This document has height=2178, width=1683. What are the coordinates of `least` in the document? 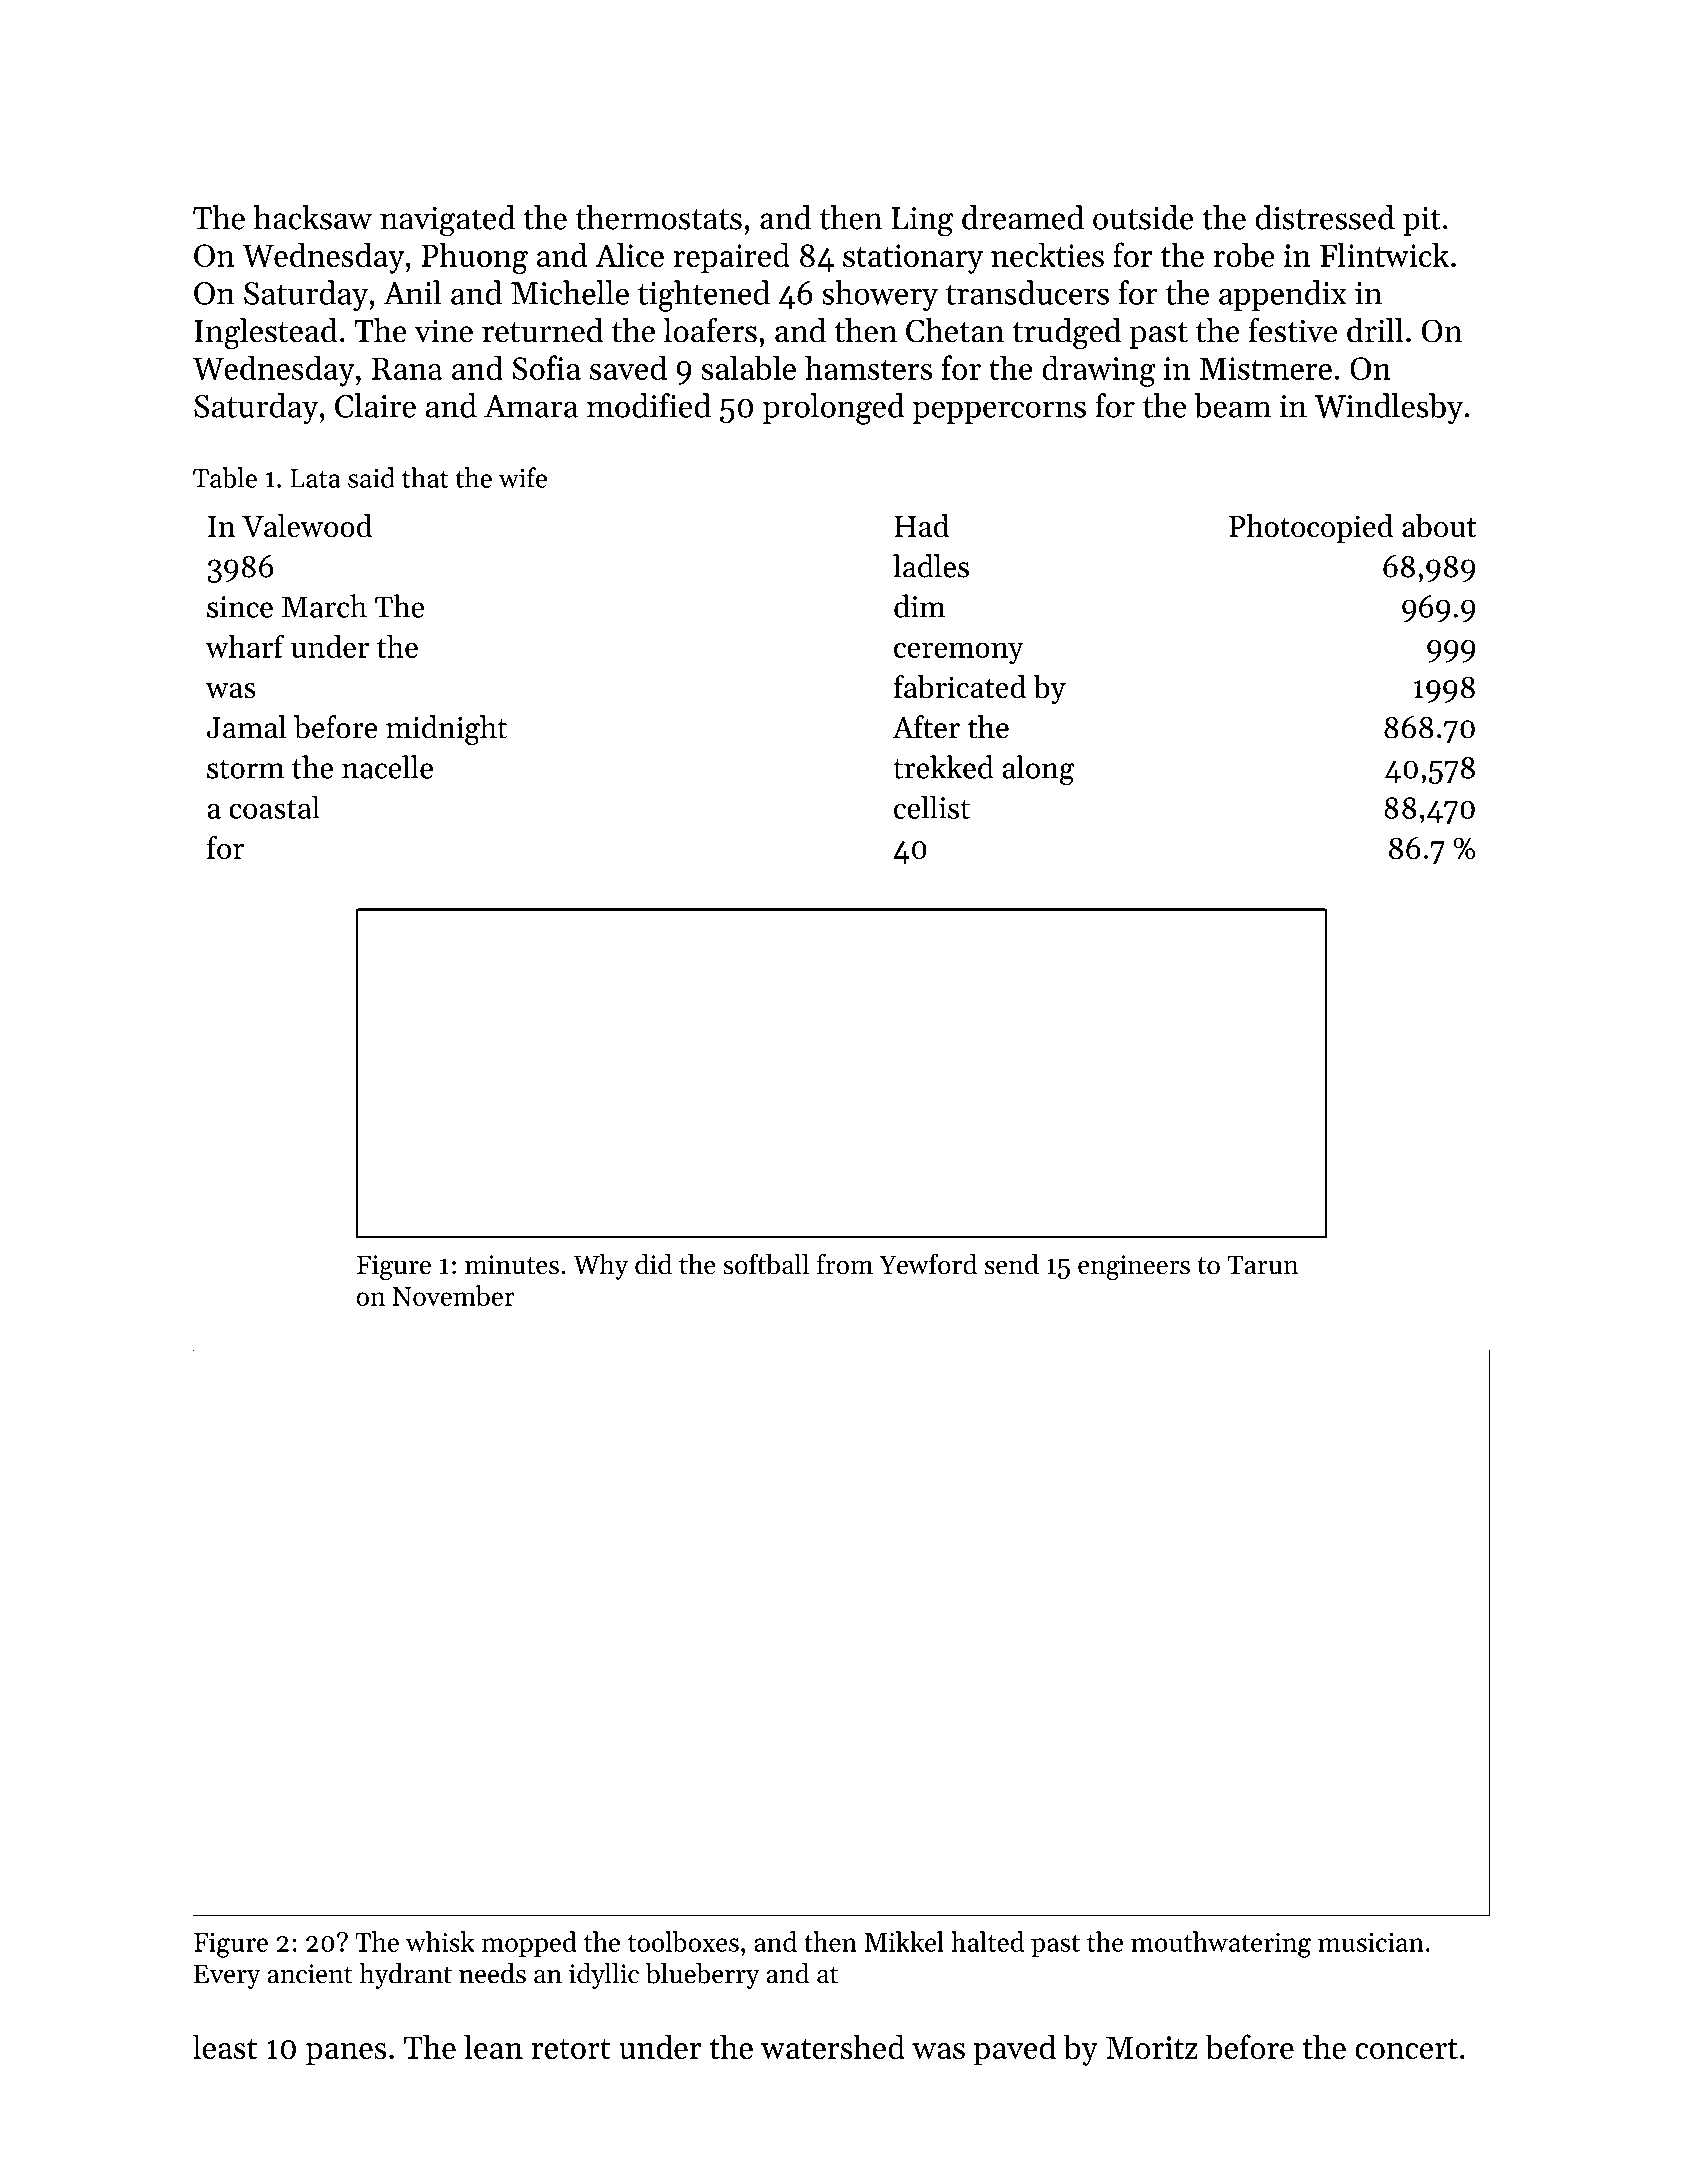 It's located at (225, 2046).
